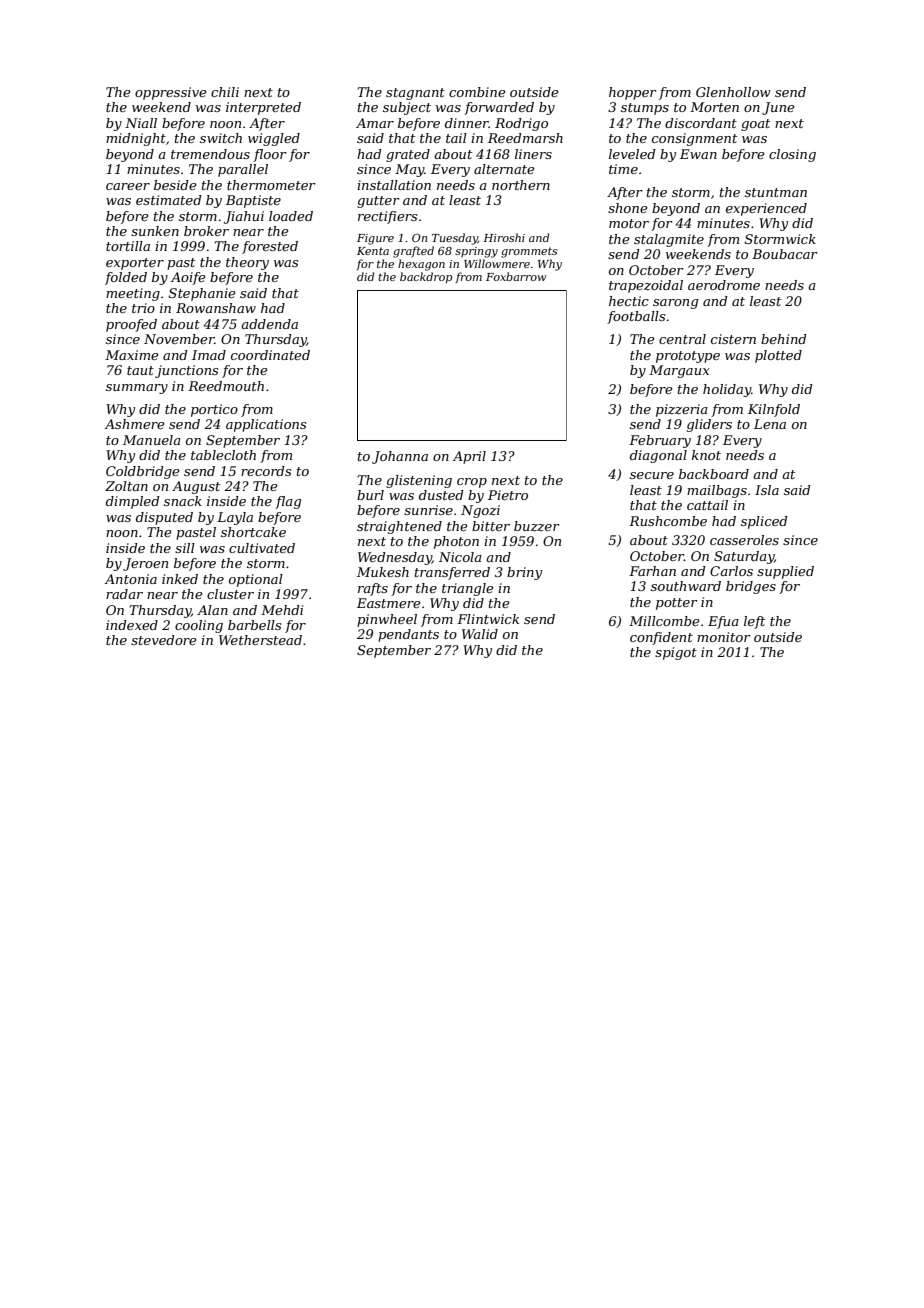 Image resolution: width=924 pixels, height=1308 pixels. What do you see at coordinates (733, 92) in the page?
I see `Glenhollow` at bounding box center [733, 92].
